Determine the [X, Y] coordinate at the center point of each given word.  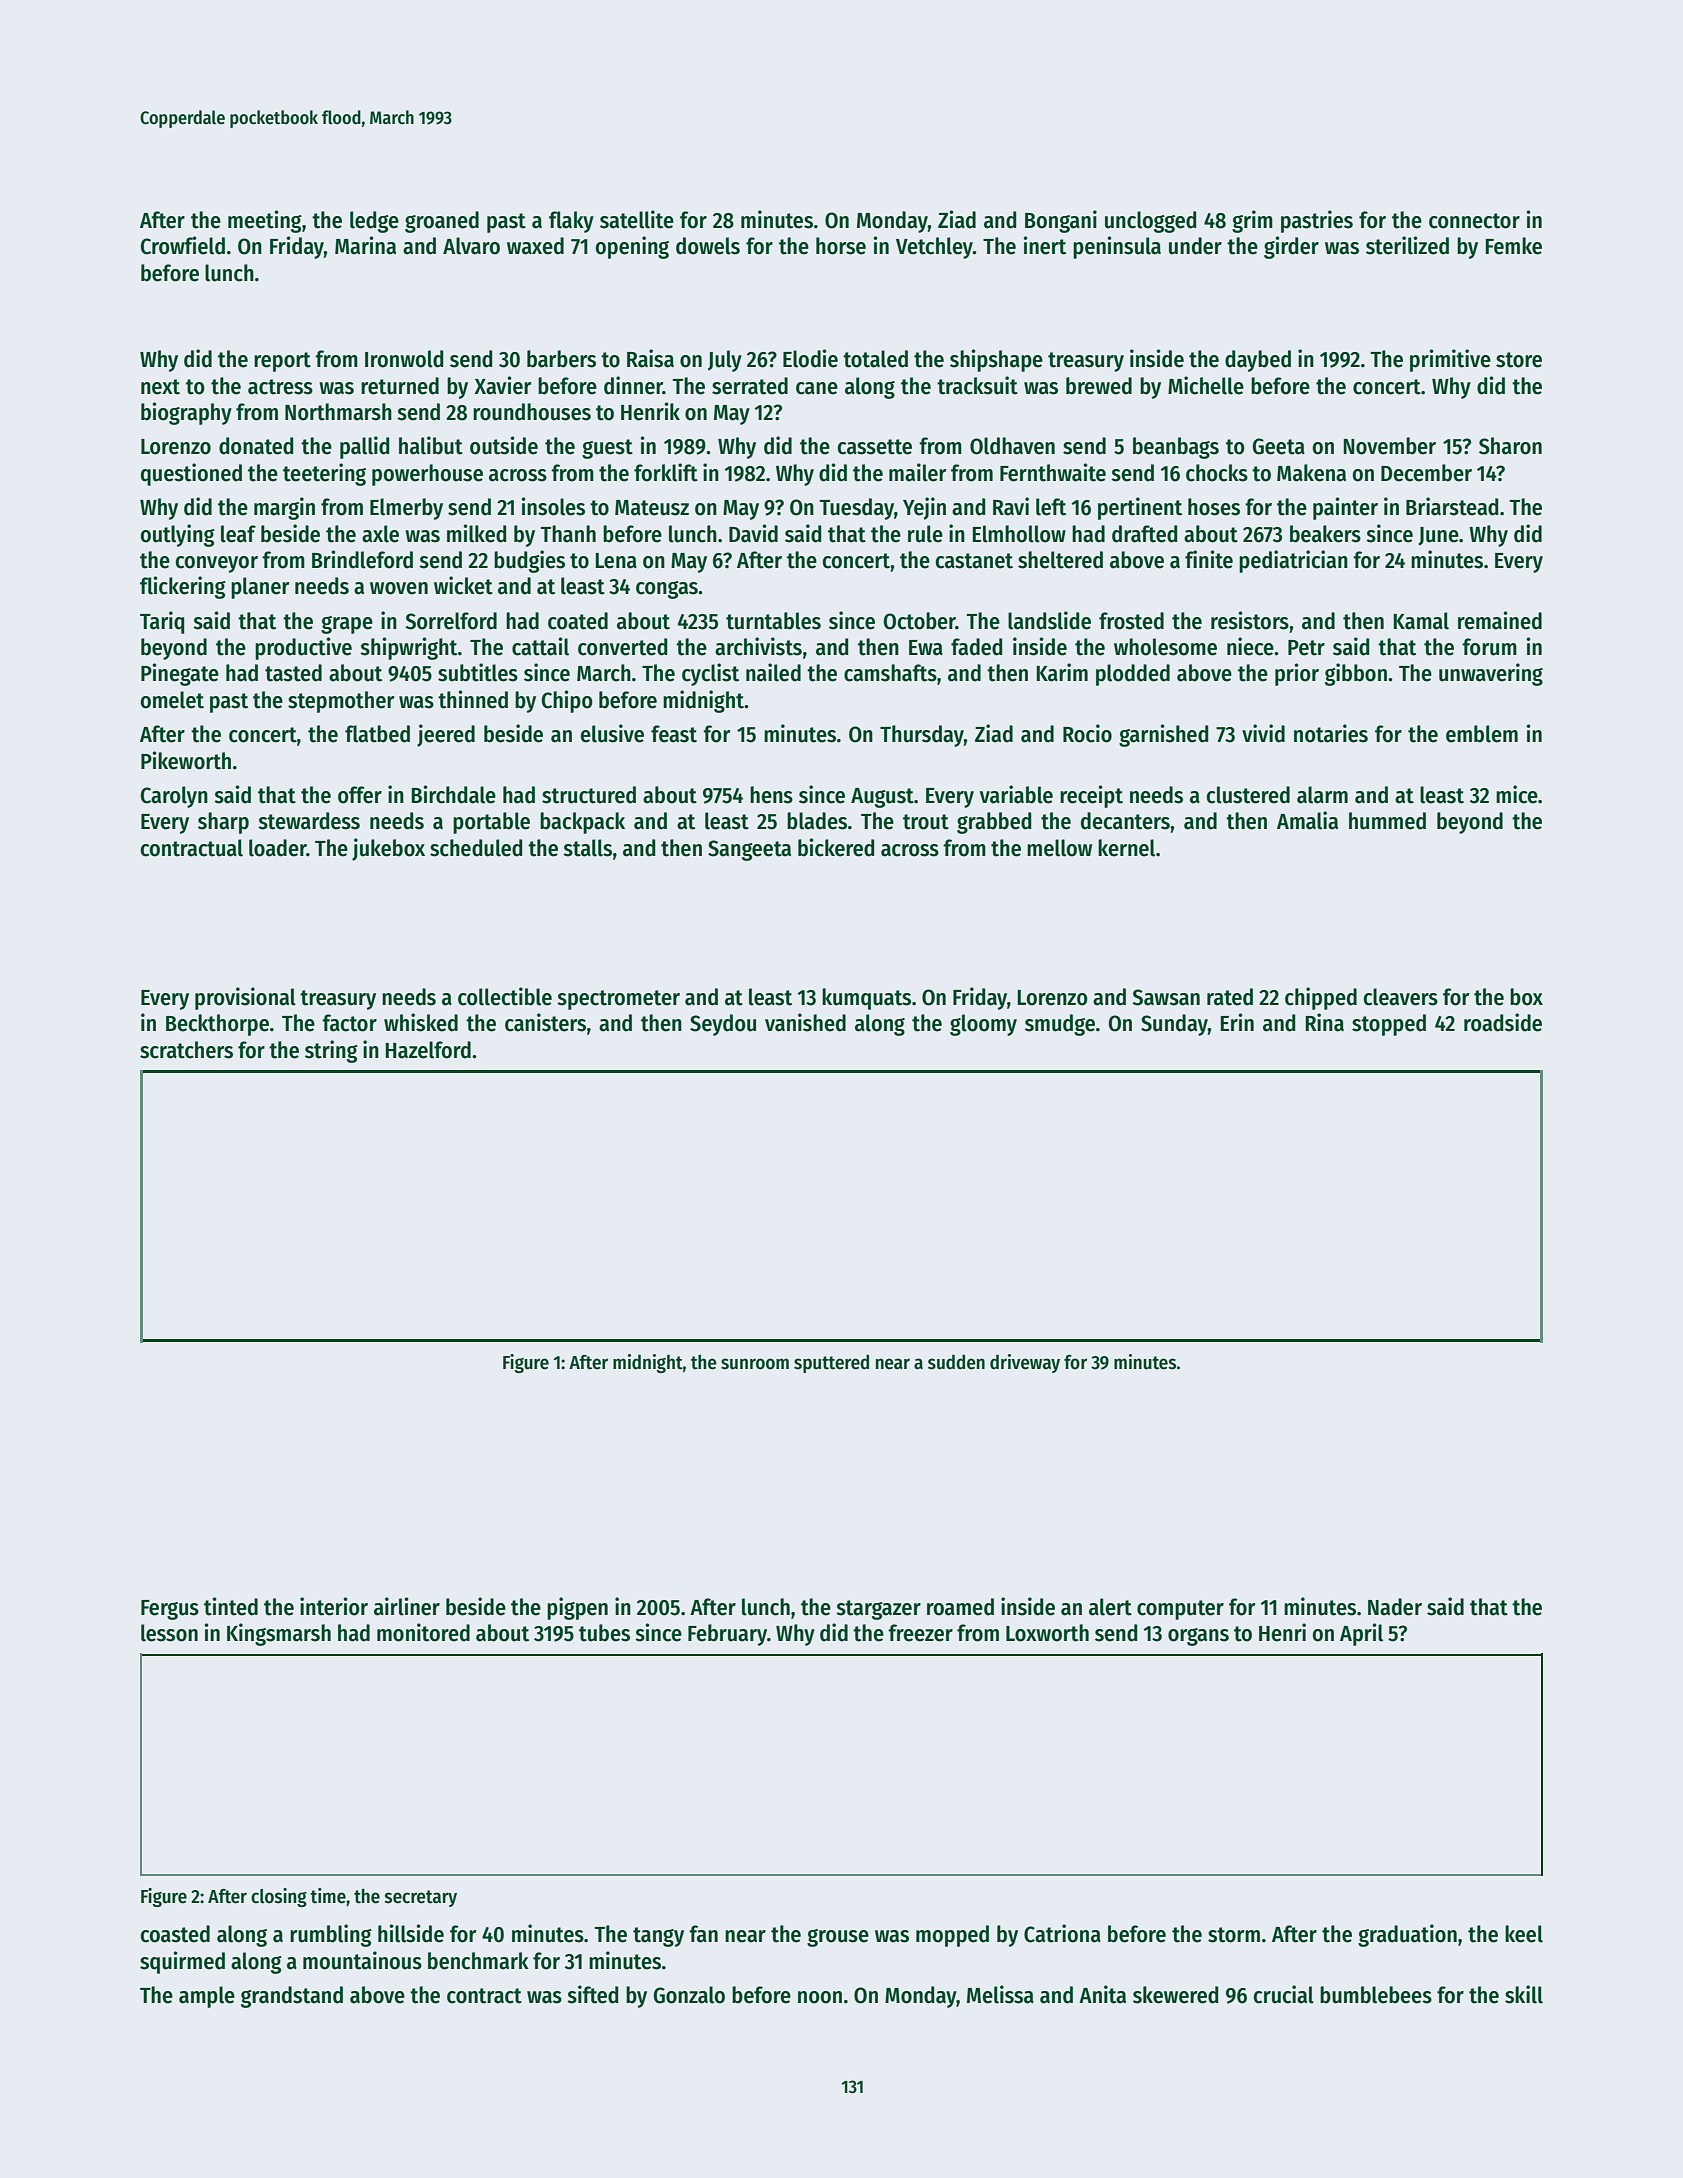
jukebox [388, 849]
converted [622, 647]
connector [1474, 221]
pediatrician [1293, 561]
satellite [637, 219]
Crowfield [183, 245]
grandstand [292, 1997]
